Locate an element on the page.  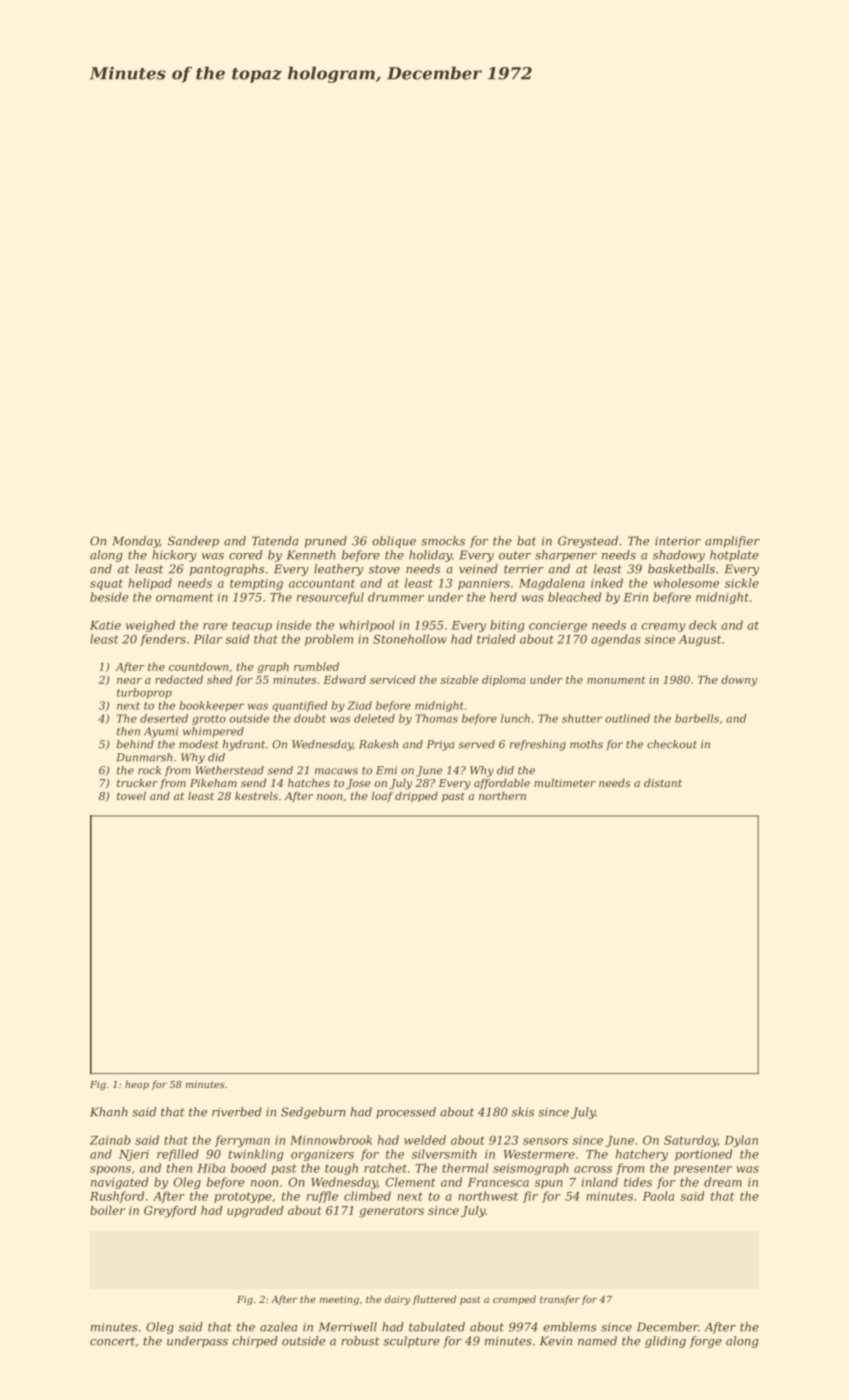
Monday is located at coordinates (136, 542).
